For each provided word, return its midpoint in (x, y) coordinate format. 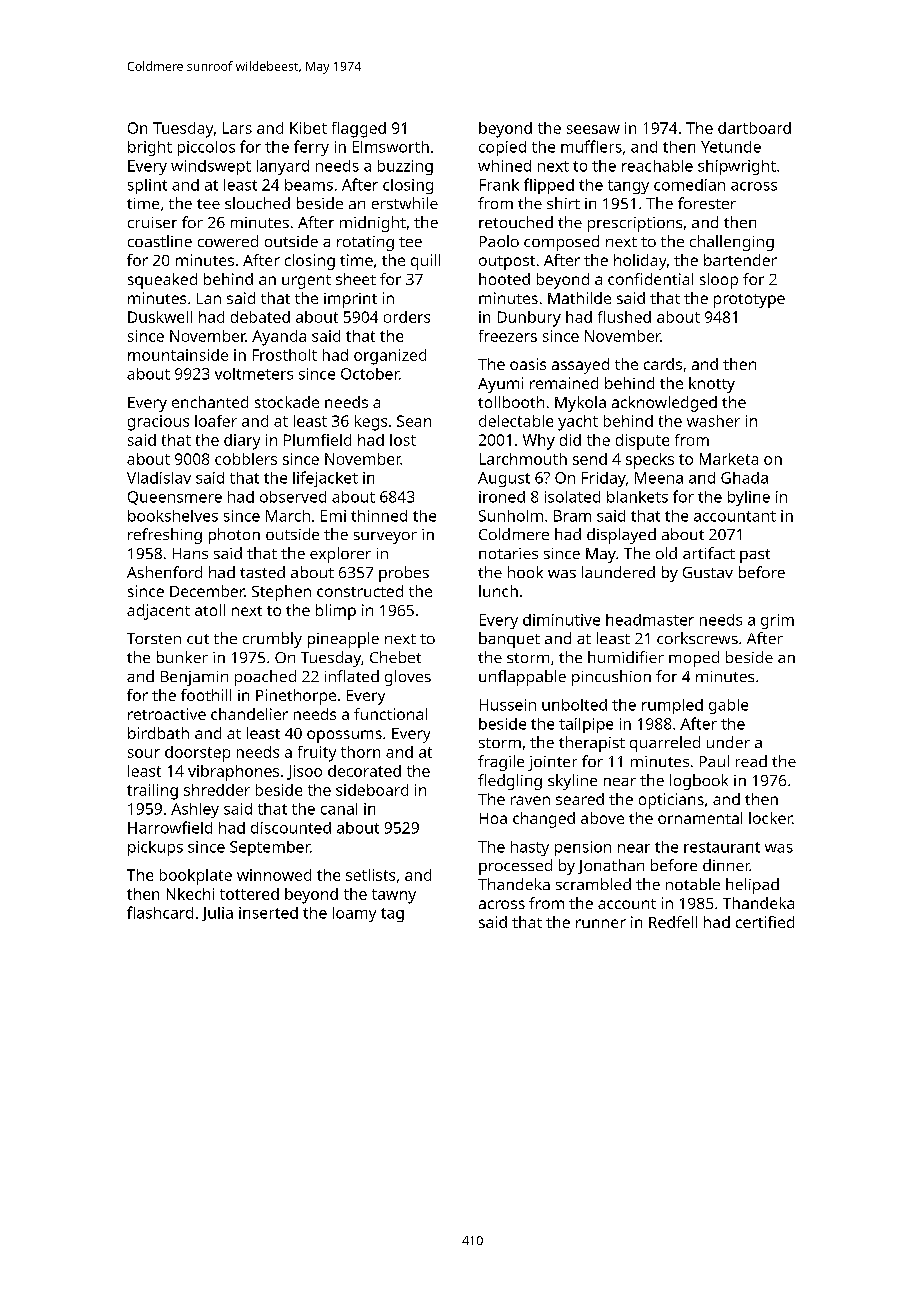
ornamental (700, 818)
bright (150, 148)
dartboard (754, 128)
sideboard (372, 790)
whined (504, 166)
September (270, 848)
